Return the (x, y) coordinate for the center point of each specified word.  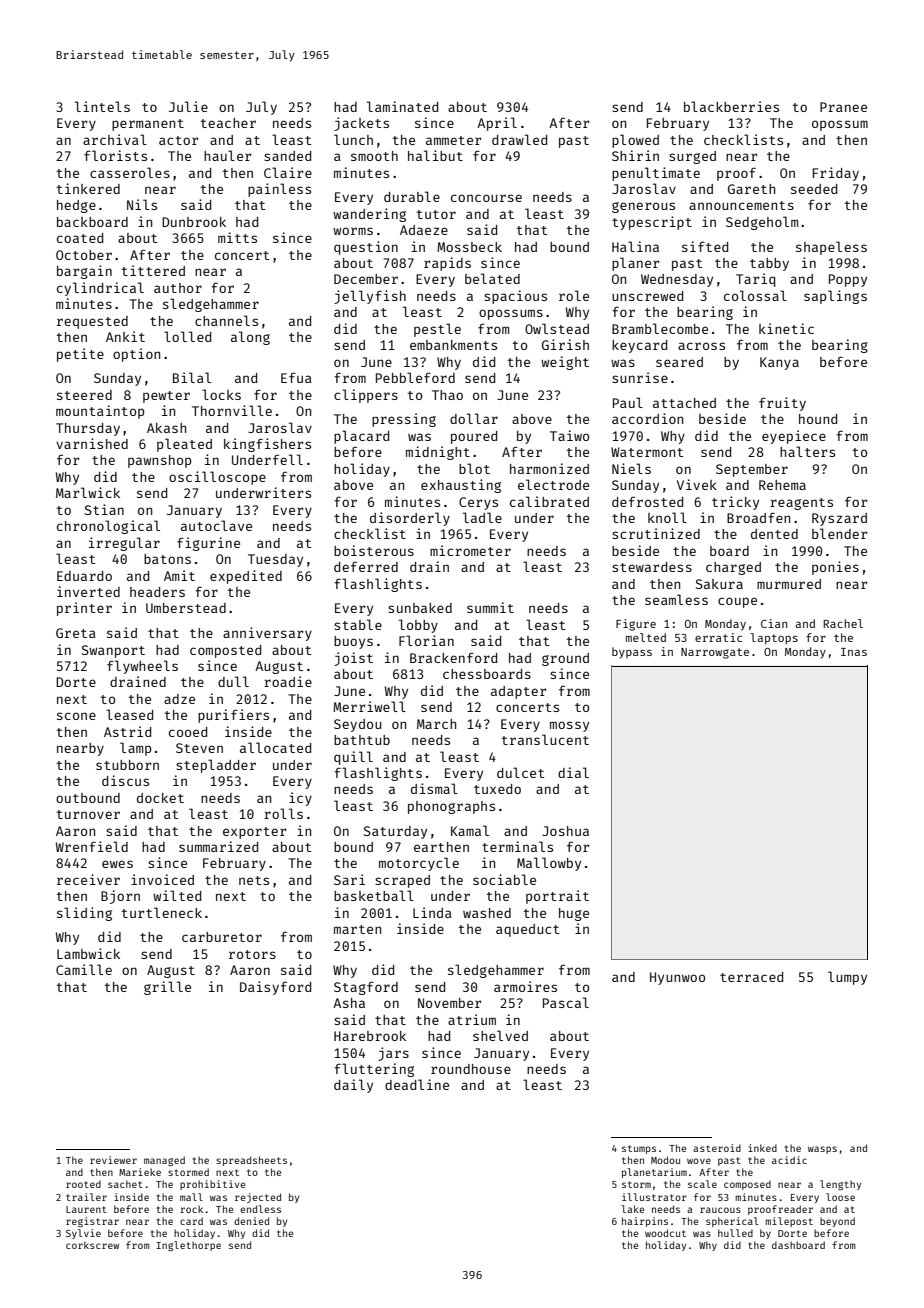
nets (254, 880)
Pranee (843, 107)
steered (84, 395)
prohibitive (213, 1185)
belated (492, 278)
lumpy (847, 978)
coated (80, 238)
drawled (519, 139)
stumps (639, 1149)
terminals (517, 846)
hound (818, 419)
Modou (665, 1160)
